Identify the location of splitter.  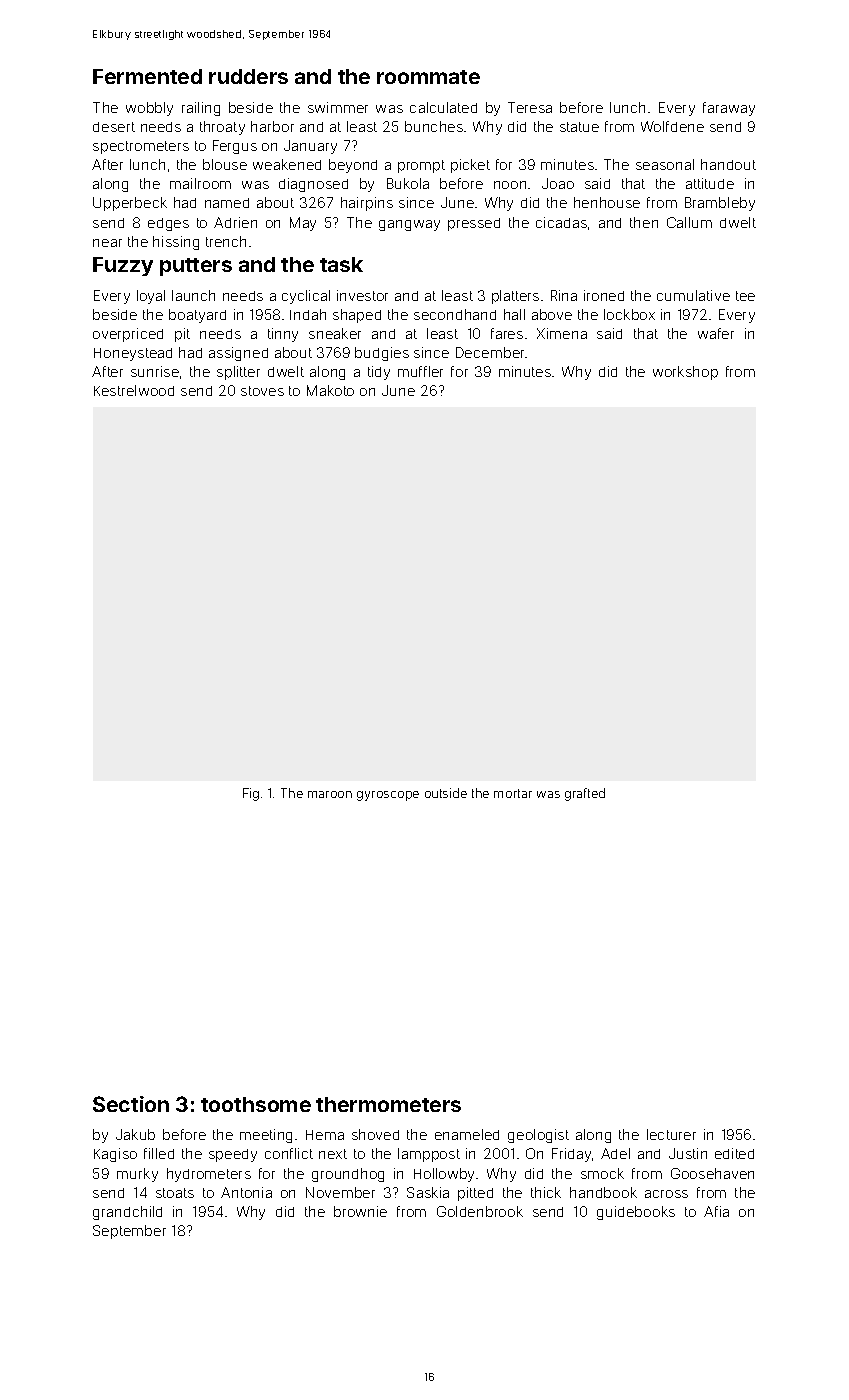
(238, 373).
